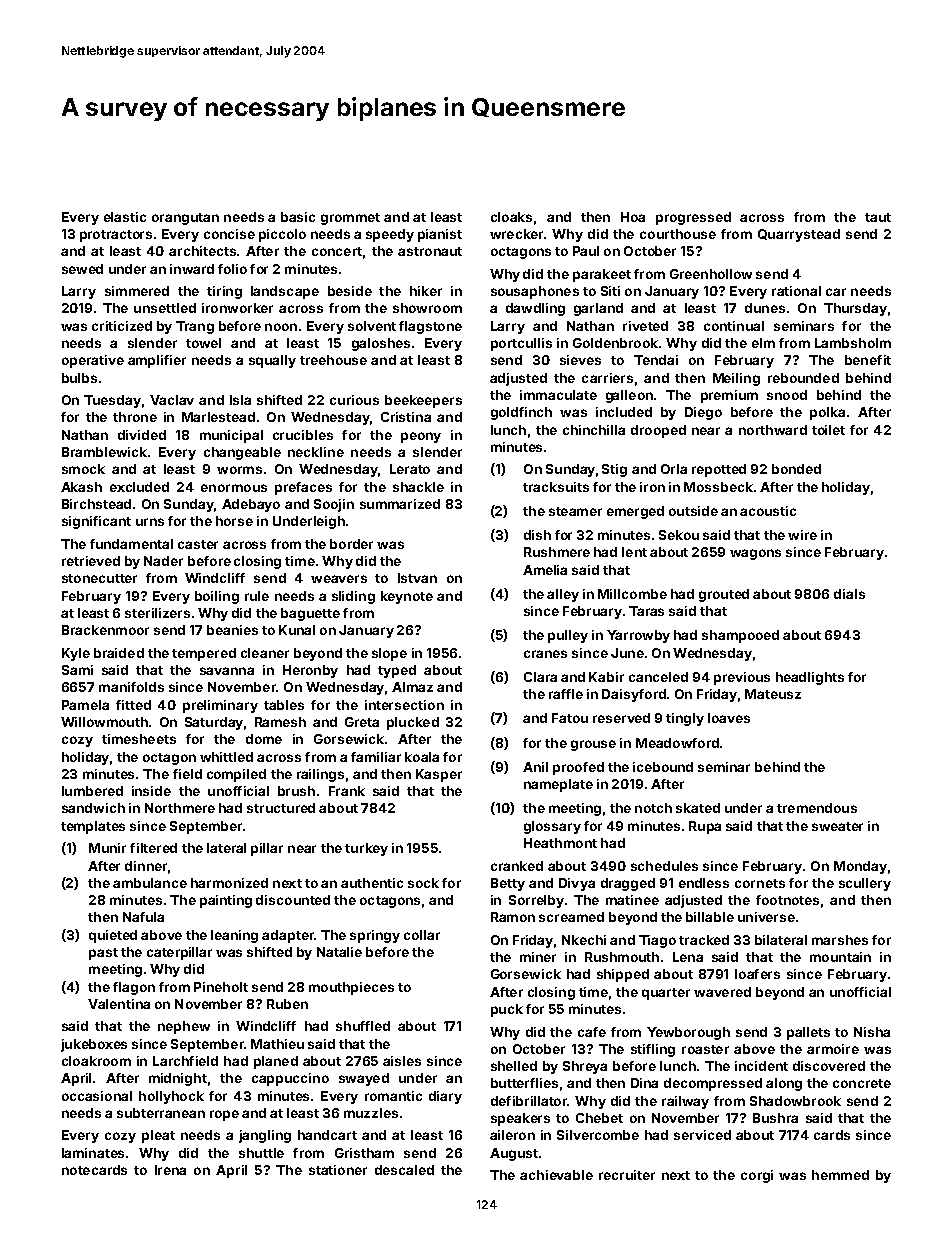  Describe the element at coordinates (568, 636) in the document. I see `pulley` at that location.
